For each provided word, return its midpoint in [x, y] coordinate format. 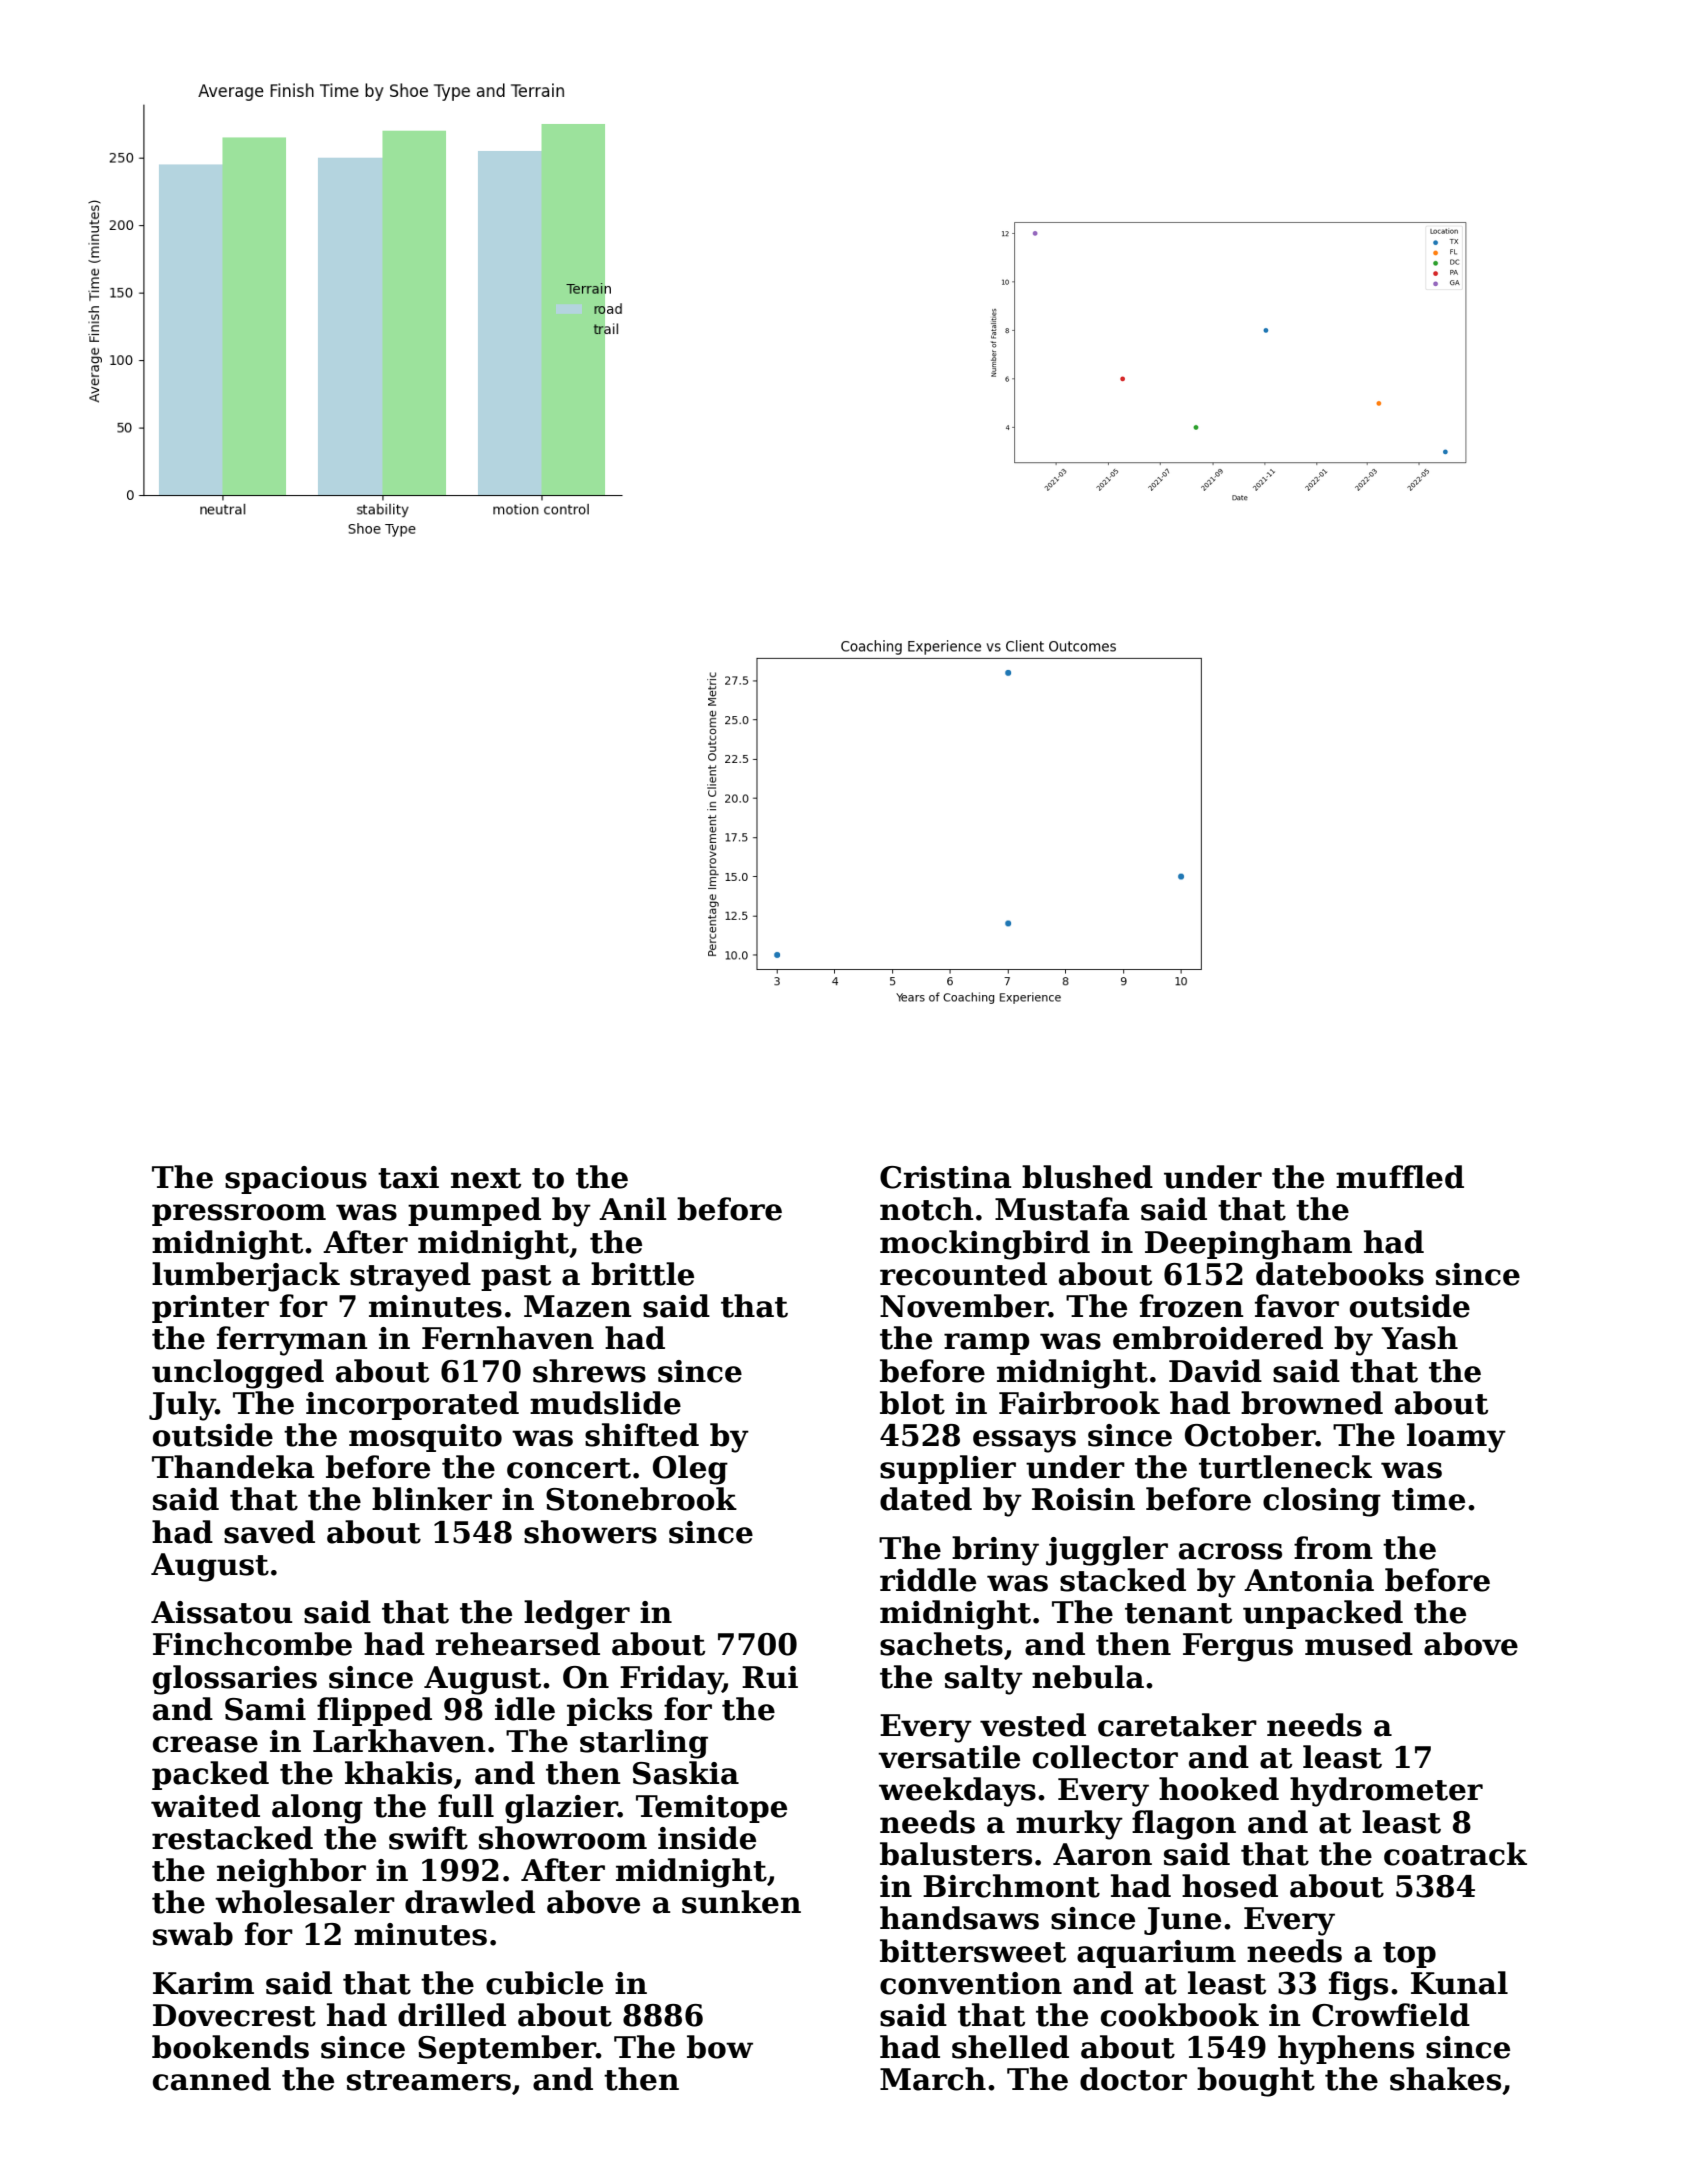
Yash [1419, 1338]
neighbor [291, 1873]
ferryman [292, 1341]
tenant [1178, 1613]
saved [269, 1532]
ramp [986, 1344]
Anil [633, 1208]
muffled [1400, 1177]
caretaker [1177, 1725]
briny [995, 1551]
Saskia [686, 1773]
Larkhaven [399, 1741]
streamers [429, 2080]
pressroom [239, 1215]
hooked [1219, 1789]
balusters [956, 1854]
